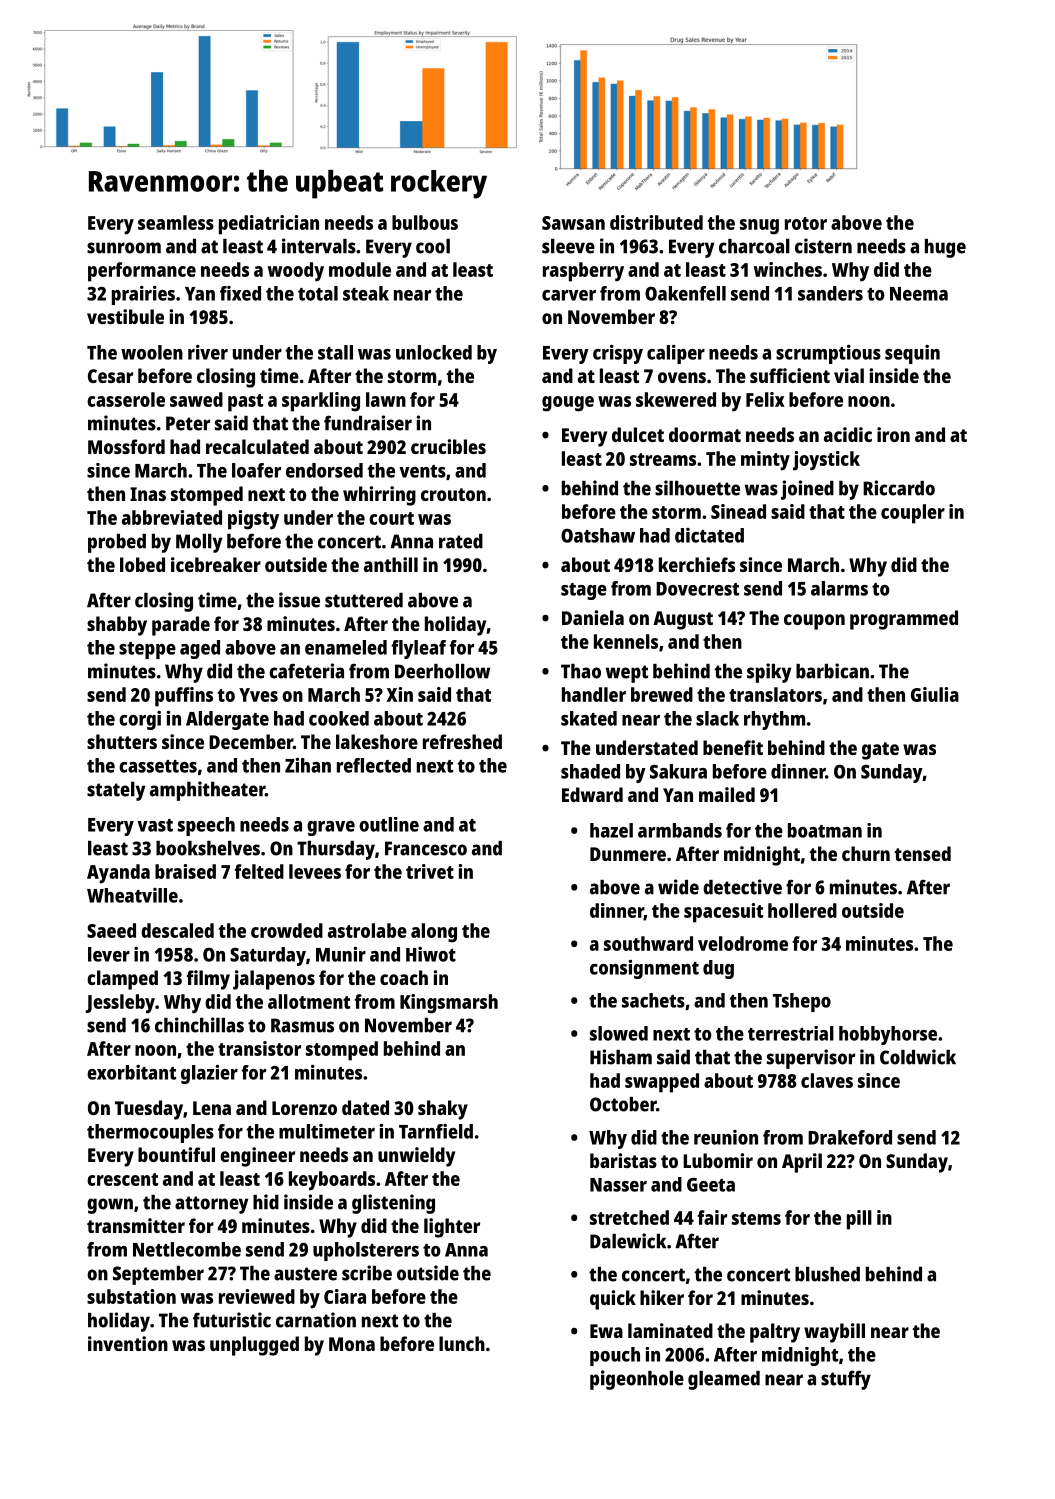  What do you see at coordinates (254, 1346) in the document?
I see `unplugged` at bounding box center [254, 1346].
